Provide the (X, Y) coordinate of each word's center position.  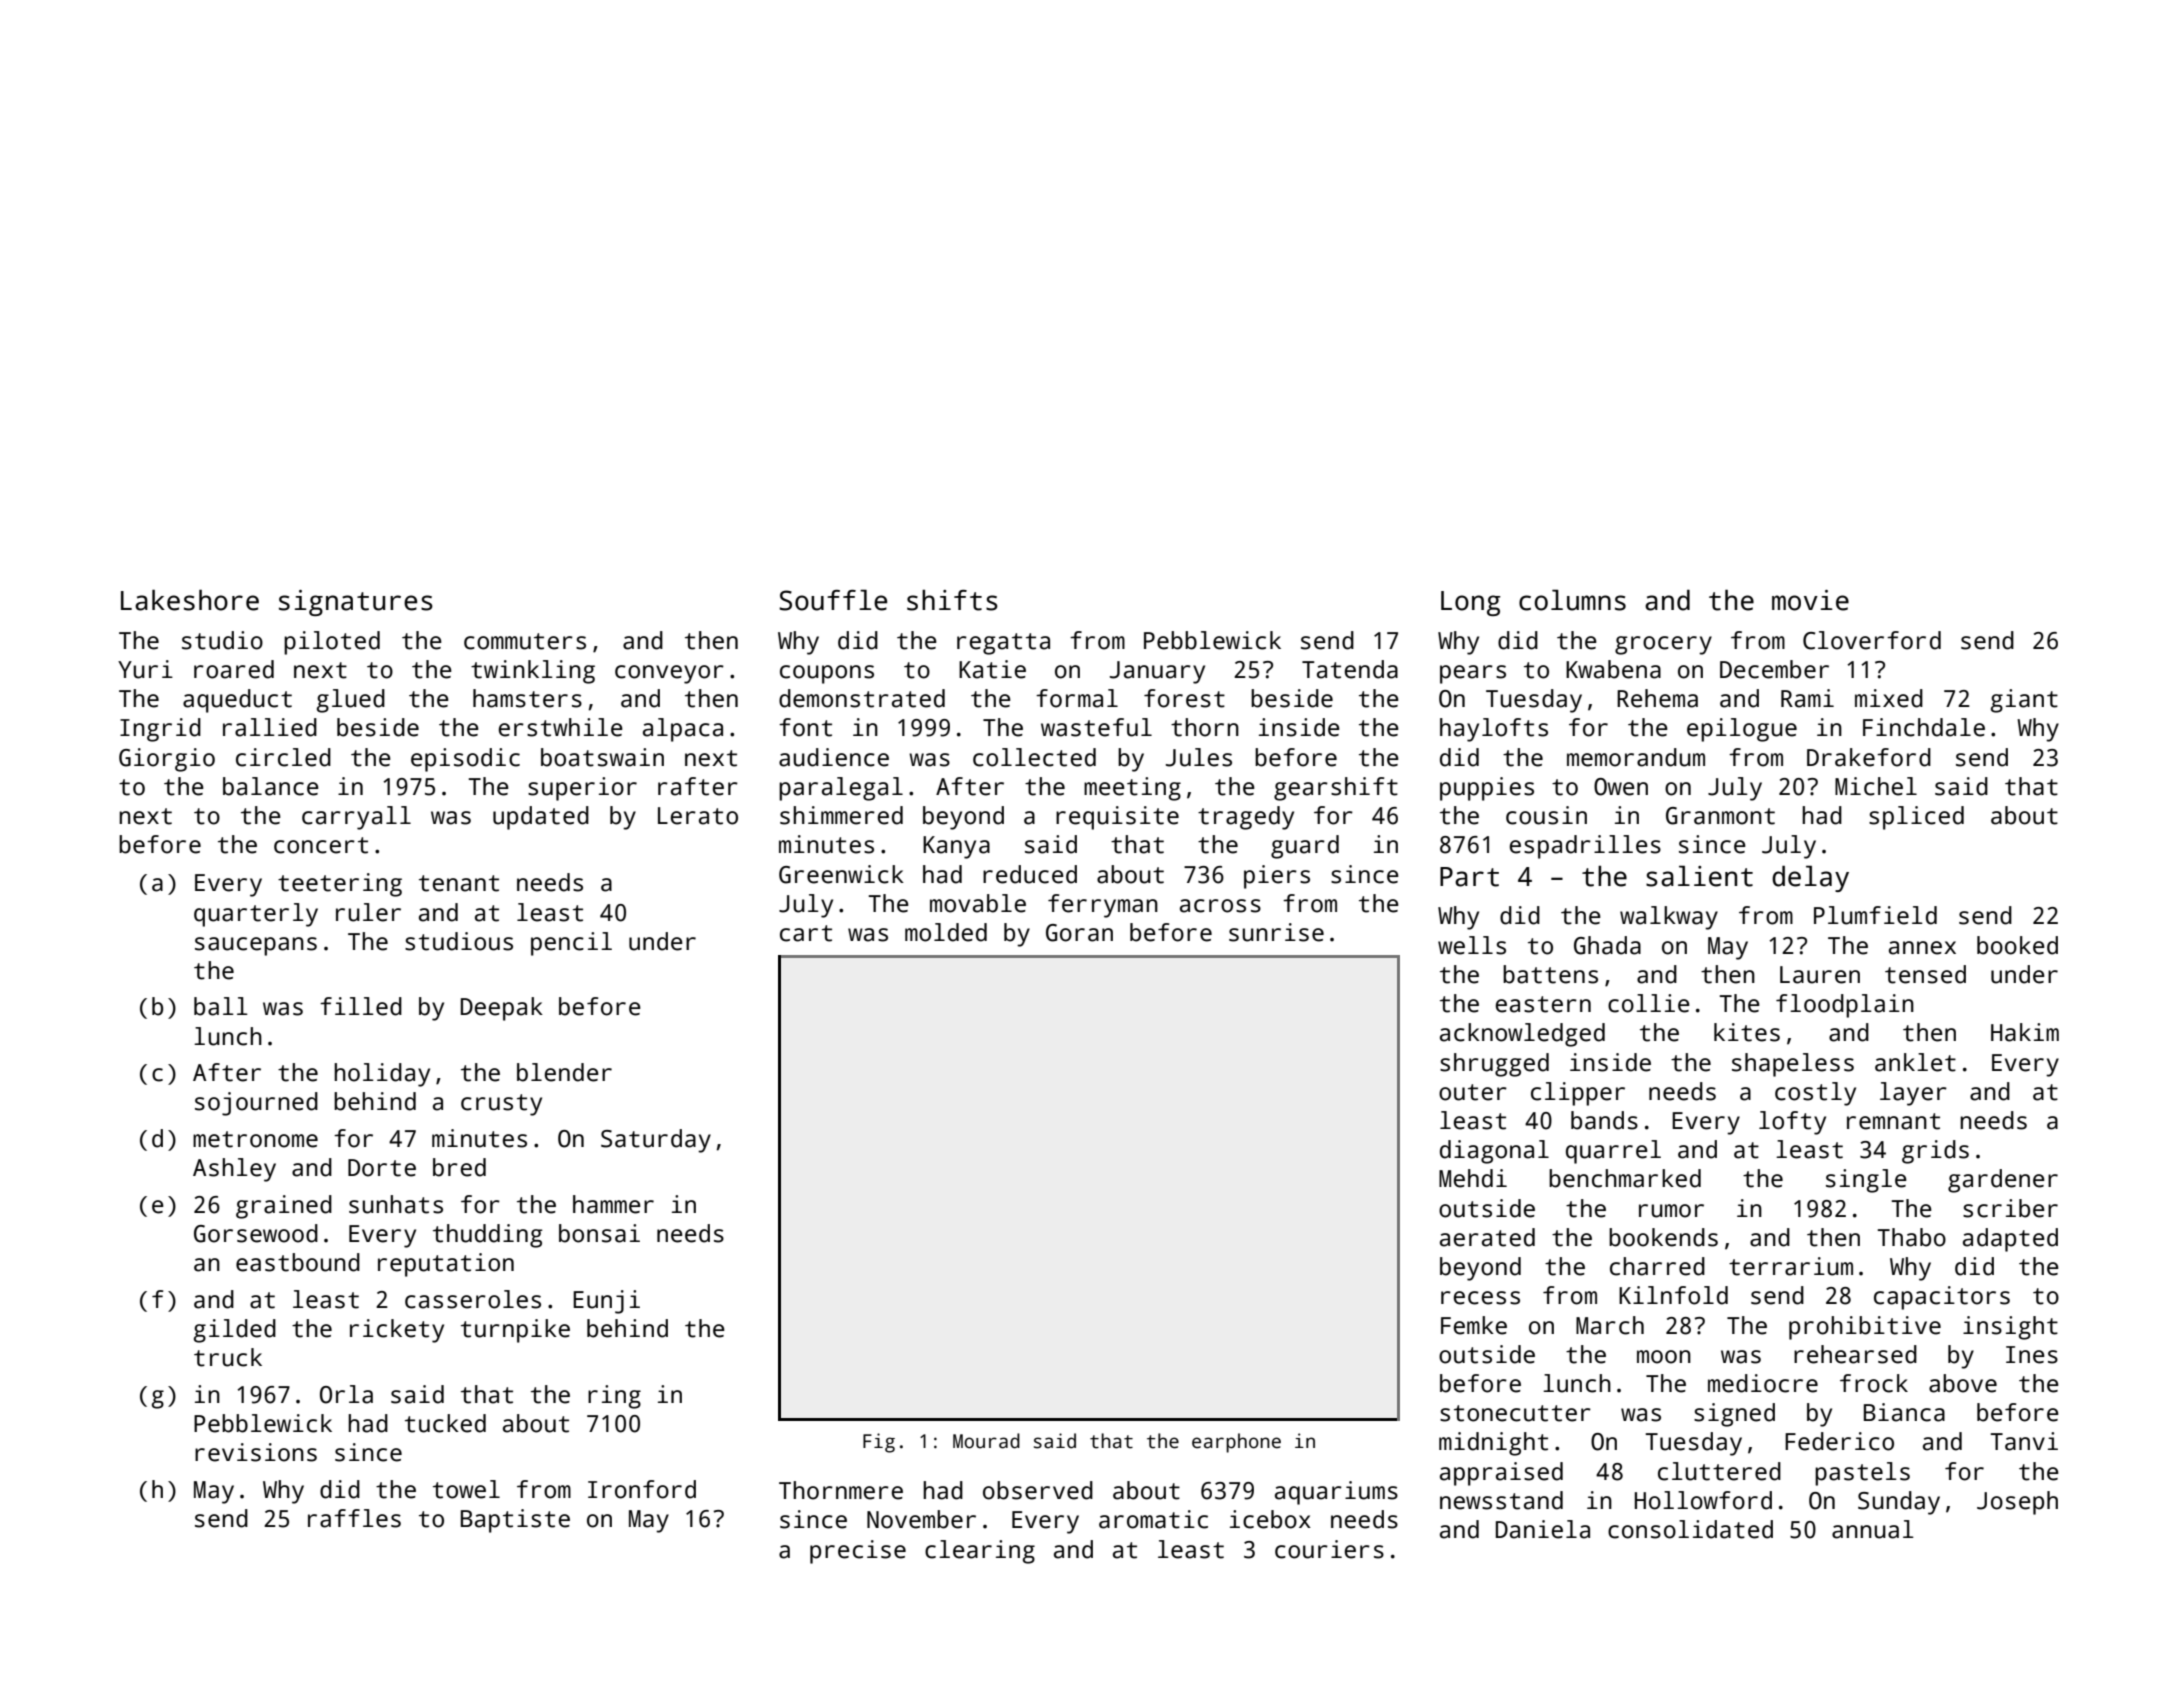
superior (582, 789)
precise (858, 1552)
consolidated (1690, 1529)
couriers (1329, 1549)
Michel (1876, 786)
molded (946, 932)
